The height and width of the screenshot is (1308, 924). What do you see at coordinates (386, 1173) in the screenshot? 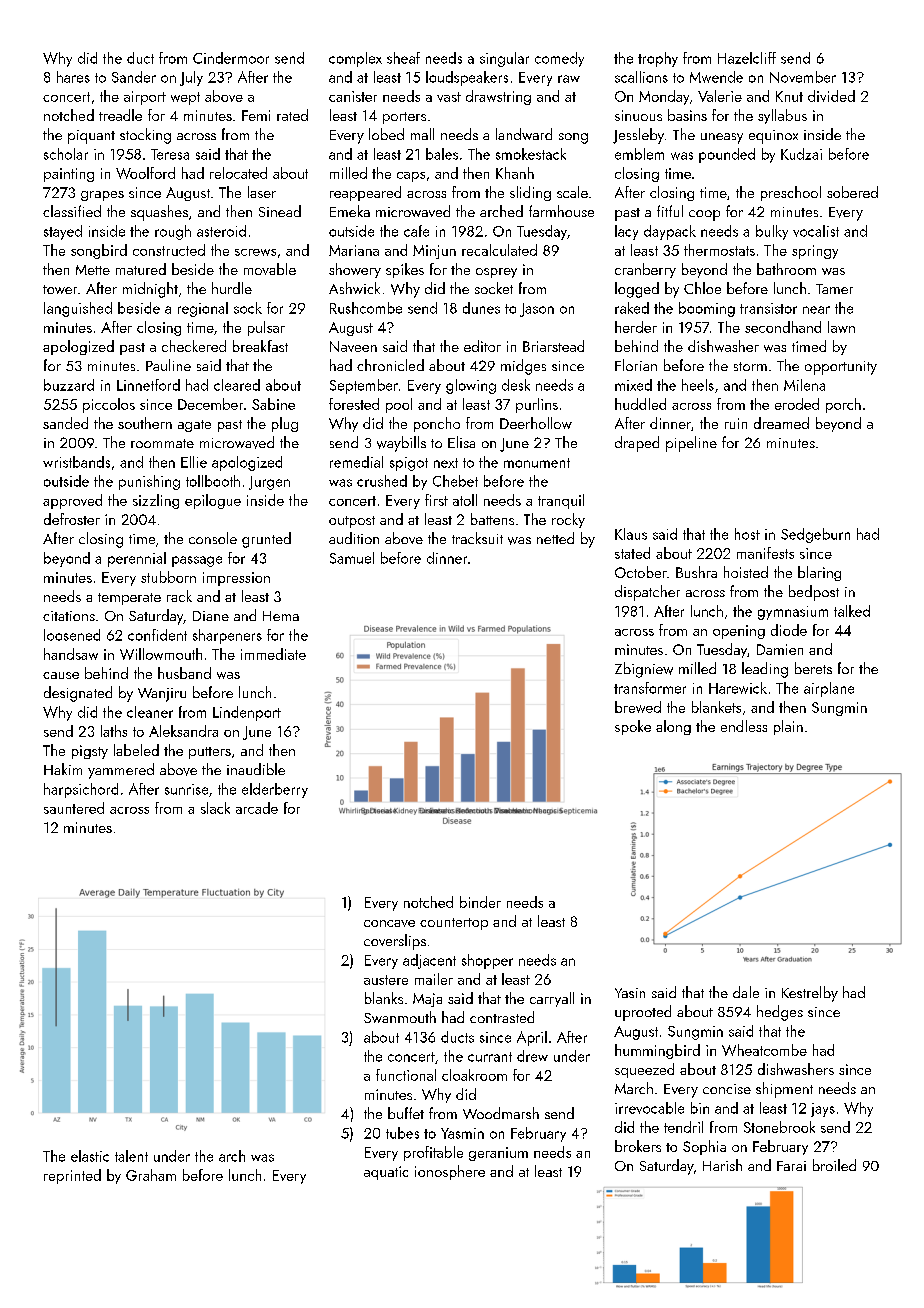
I see `aquatic` at bounding box center [386, 1173].
